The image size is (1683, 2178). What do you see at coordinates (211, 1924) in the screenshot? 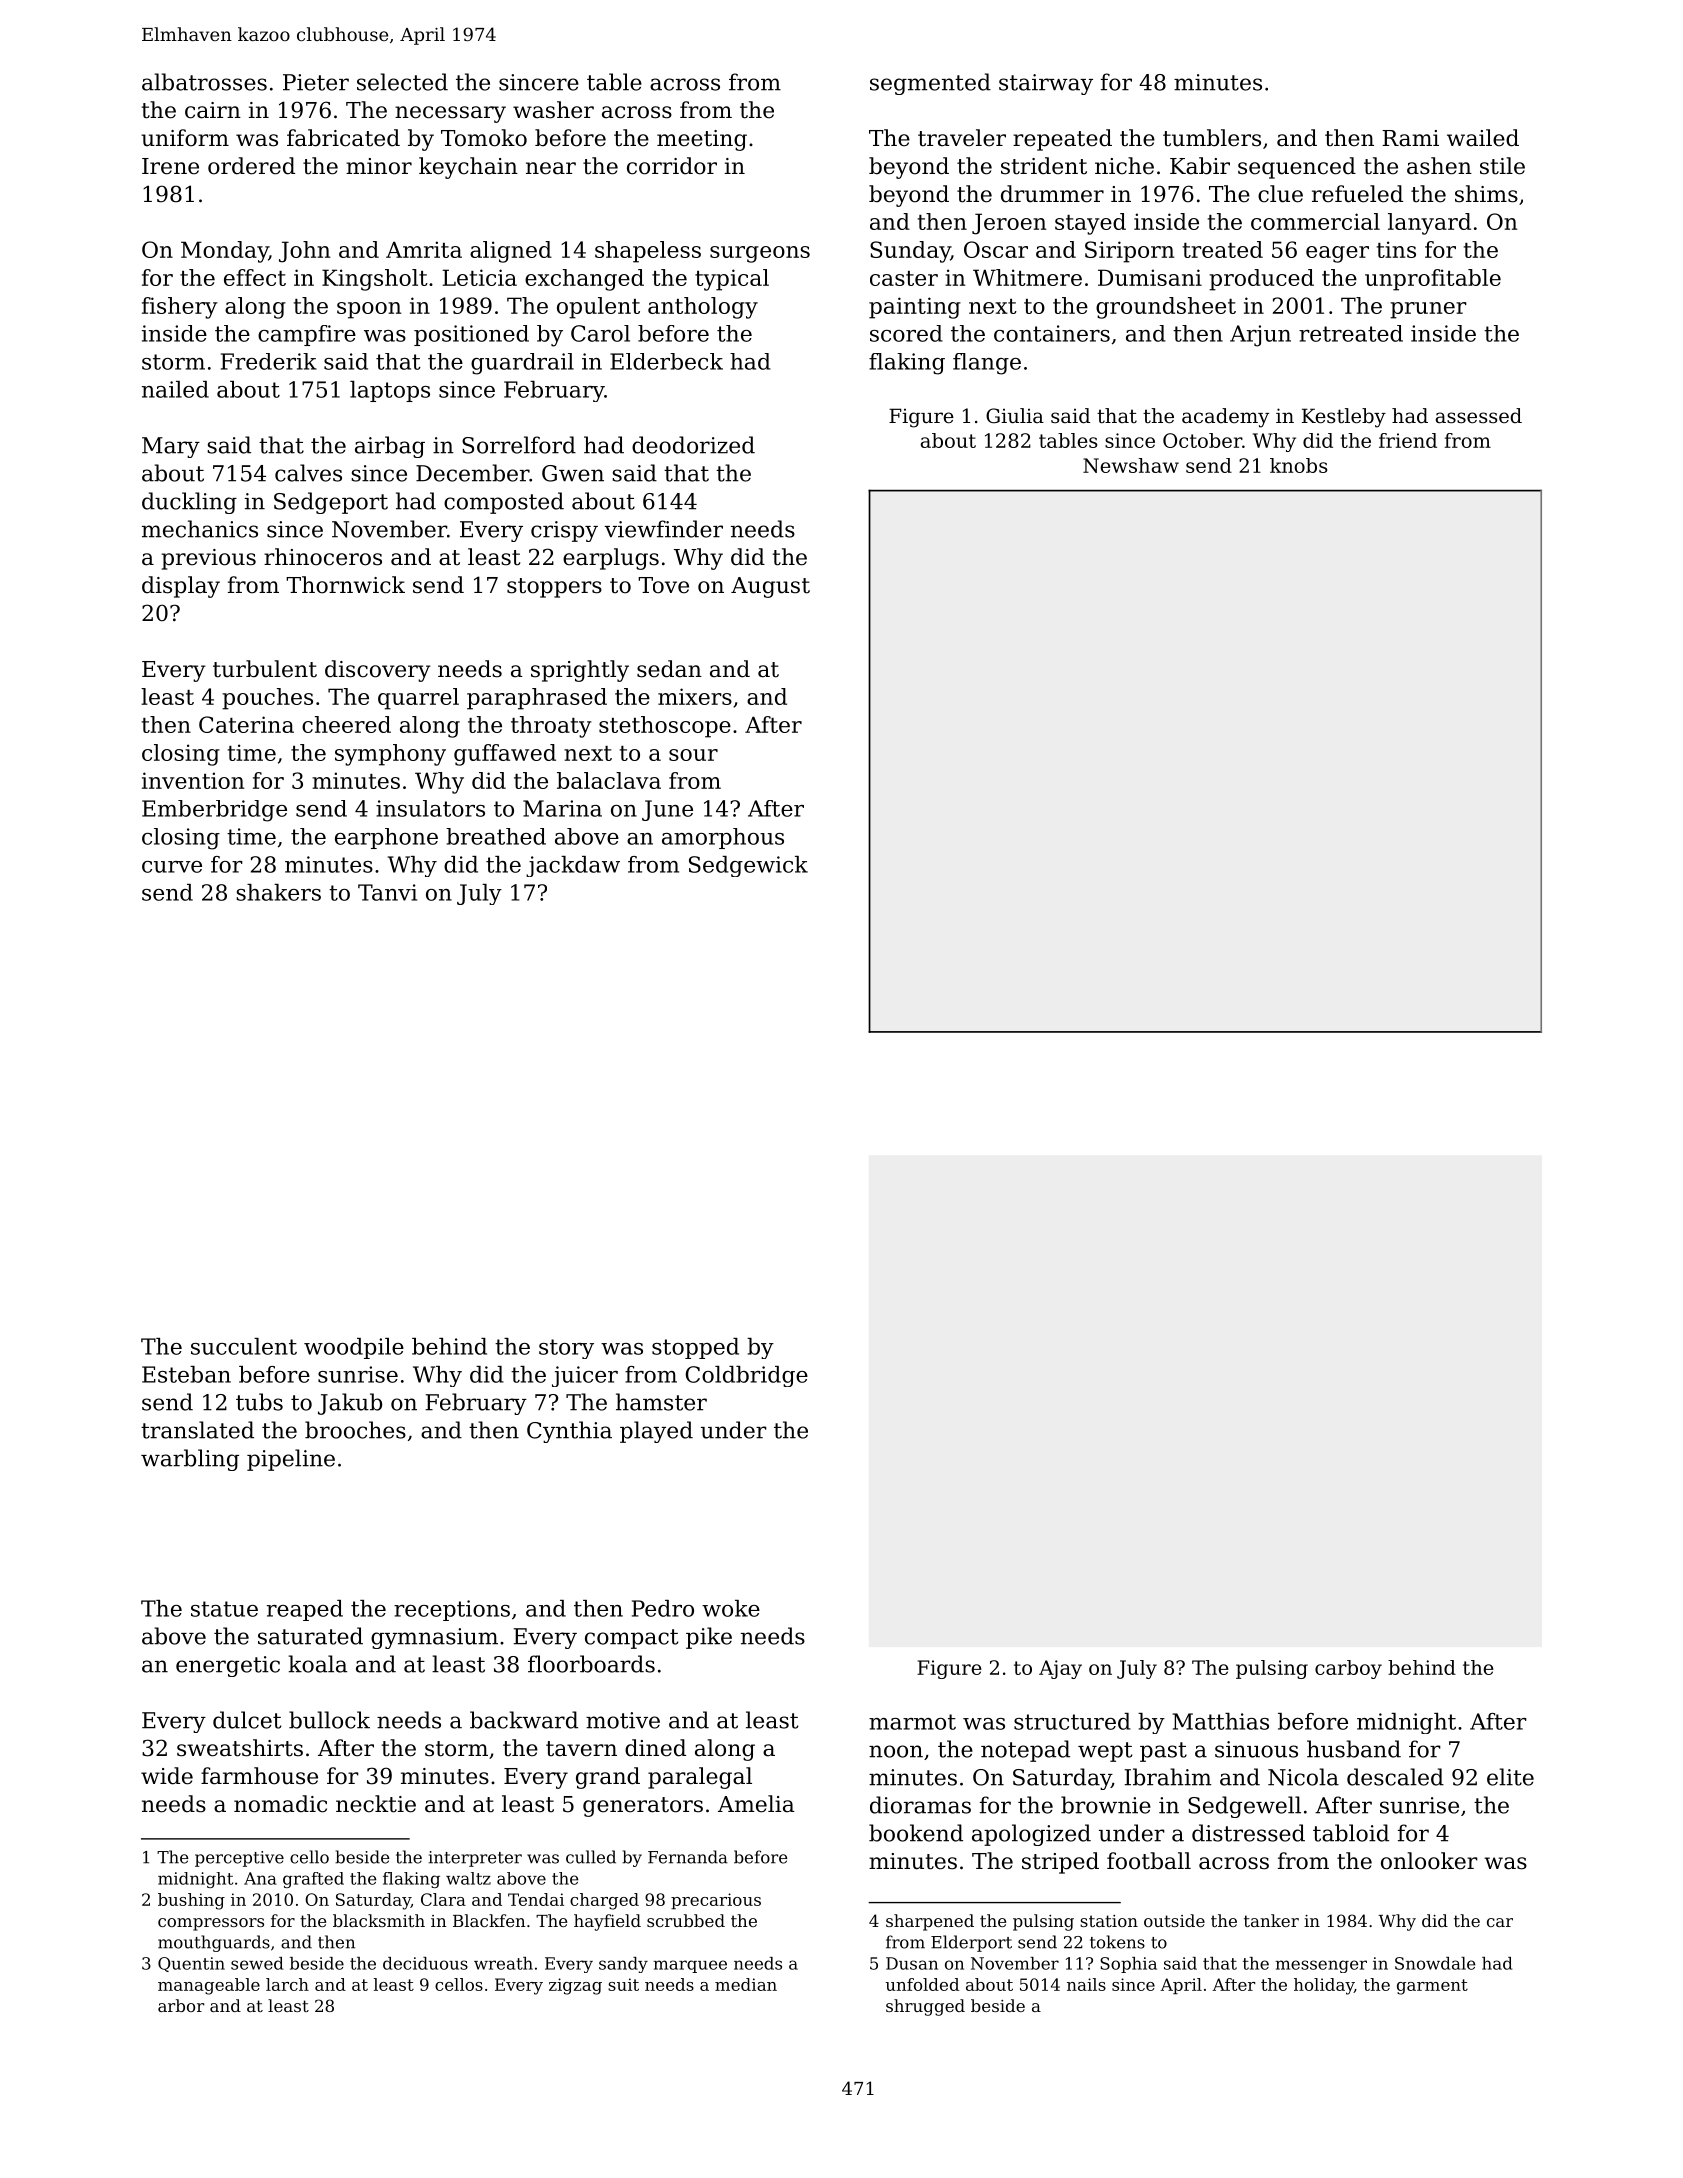
I see `compressors` at bounding box center [211, 1924].
